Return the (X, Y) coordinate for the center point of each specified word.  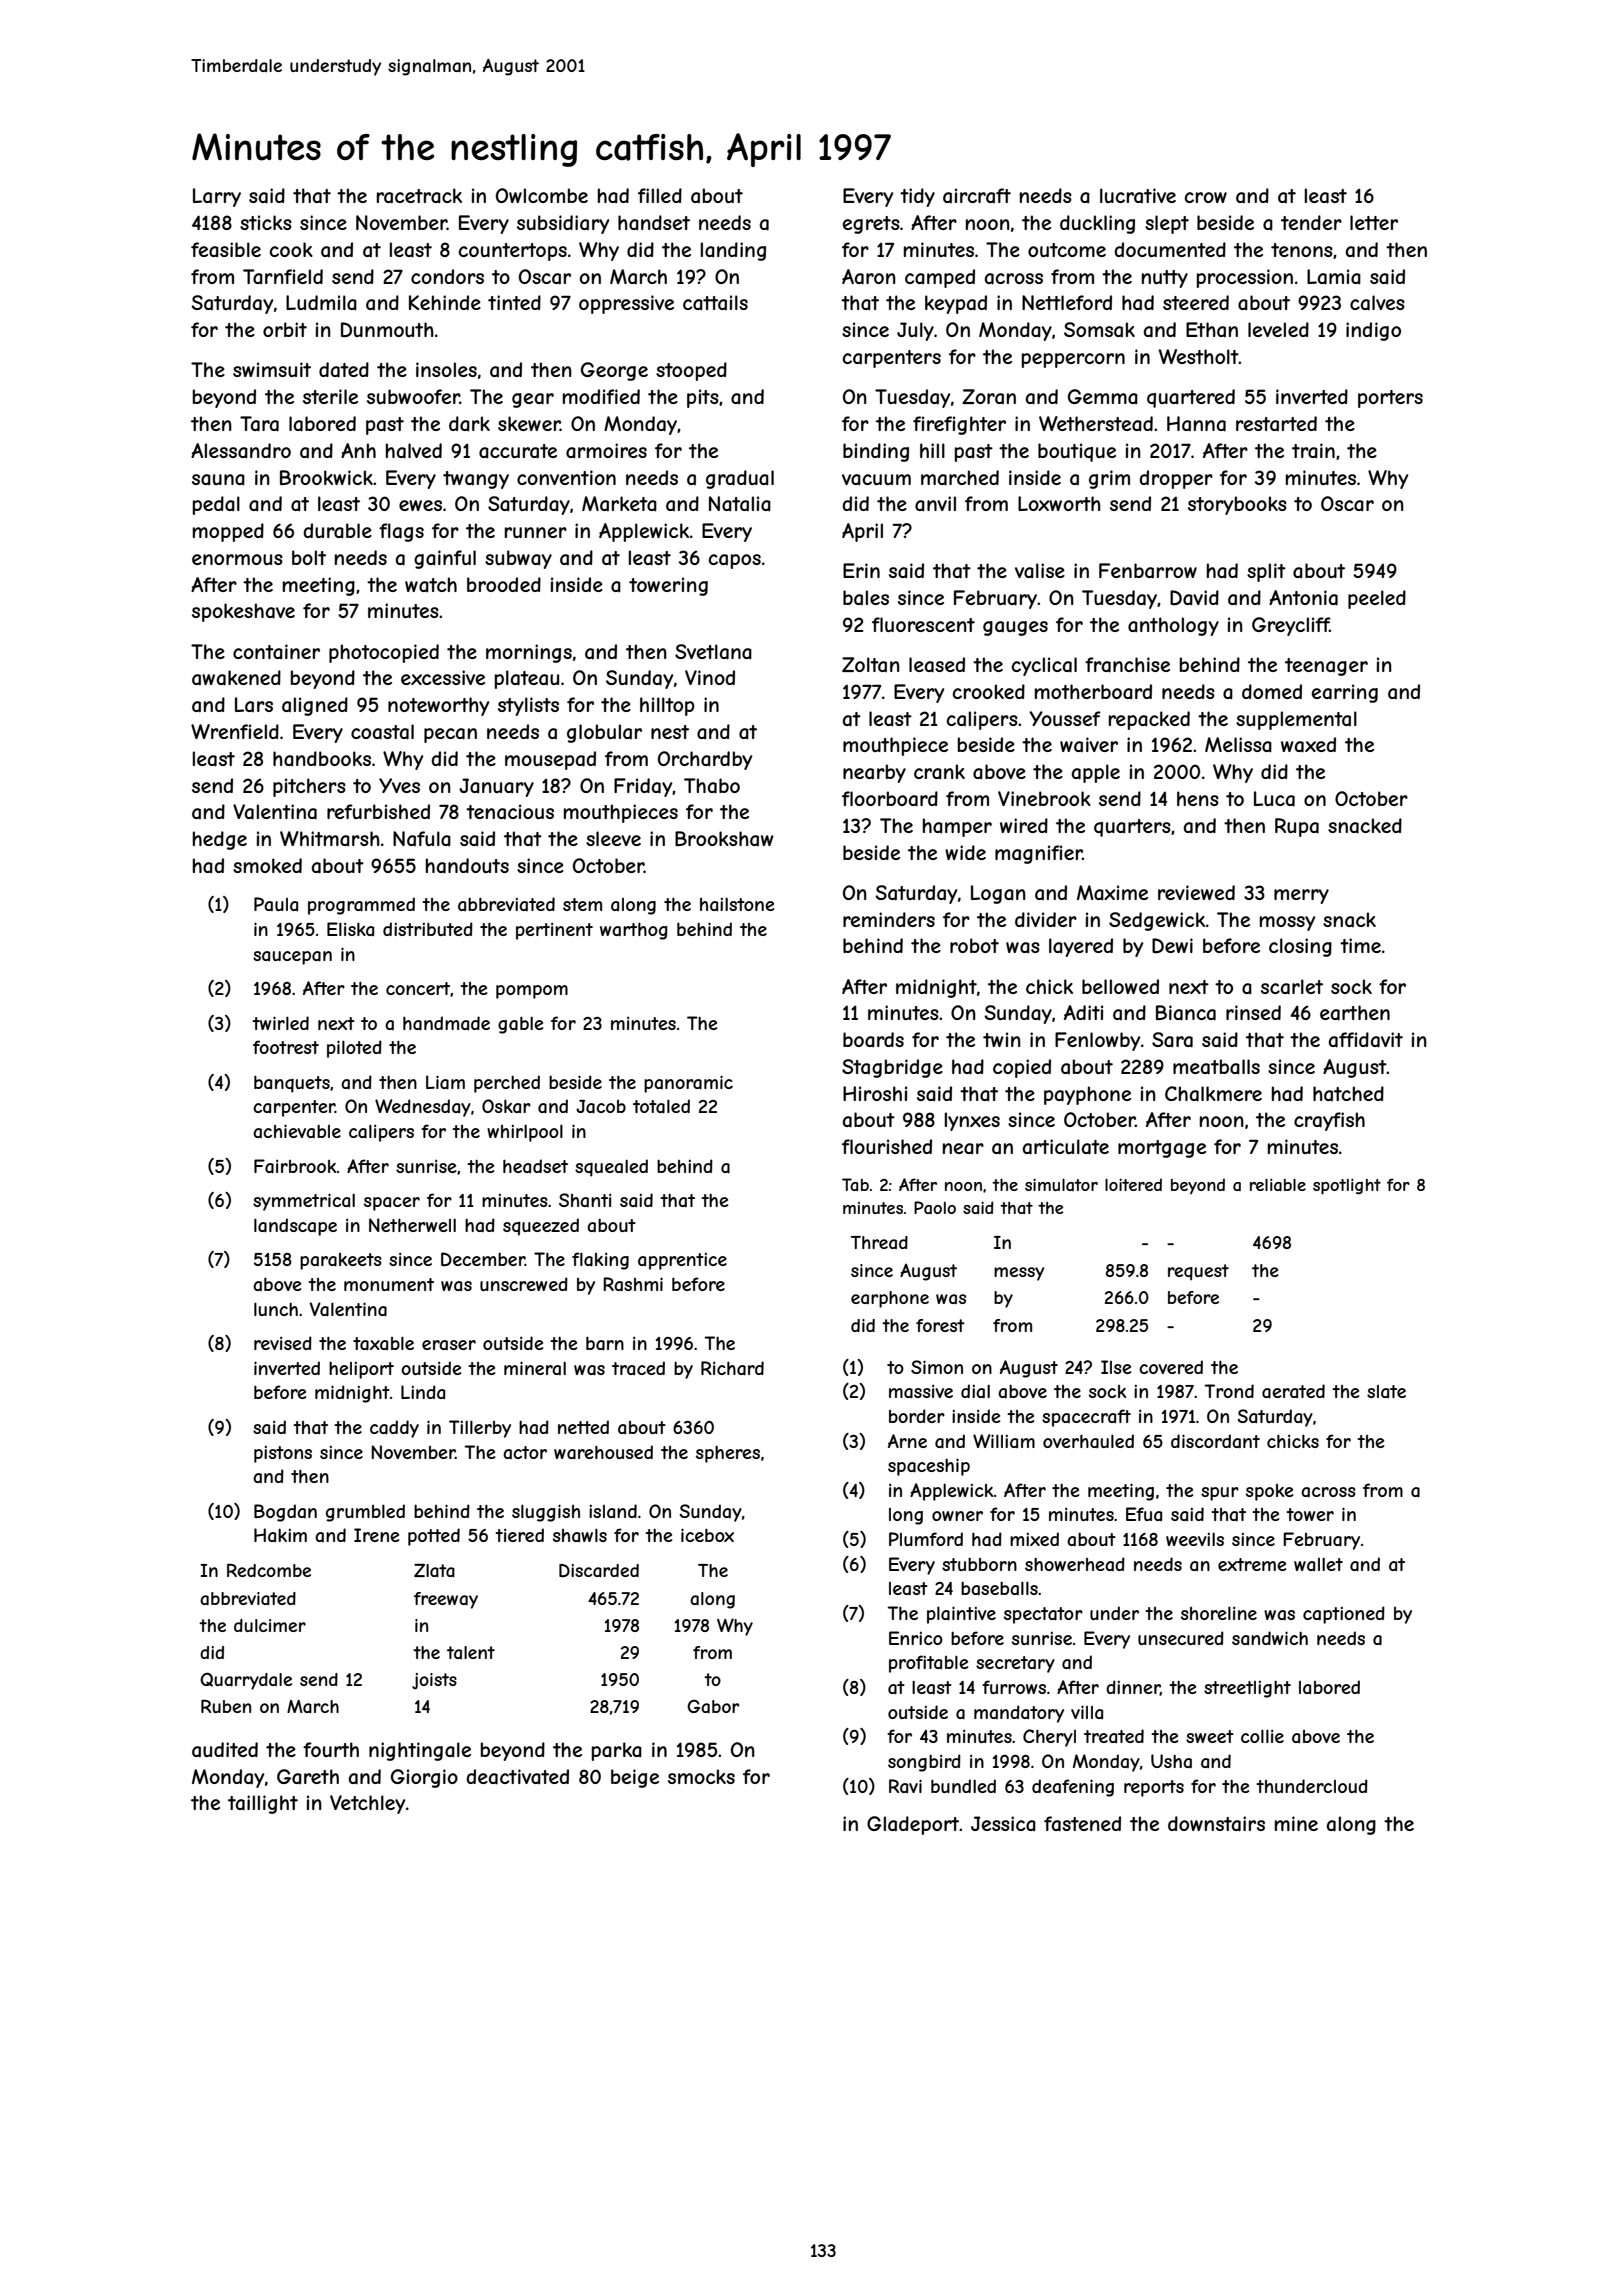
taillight (263, 1804)
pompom (532, 992)
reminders (889, 919)
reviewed (1196, 892)
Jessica (1003, 1823)
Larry (217, 197)
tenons (1302, 250)
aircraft (977, 196)
